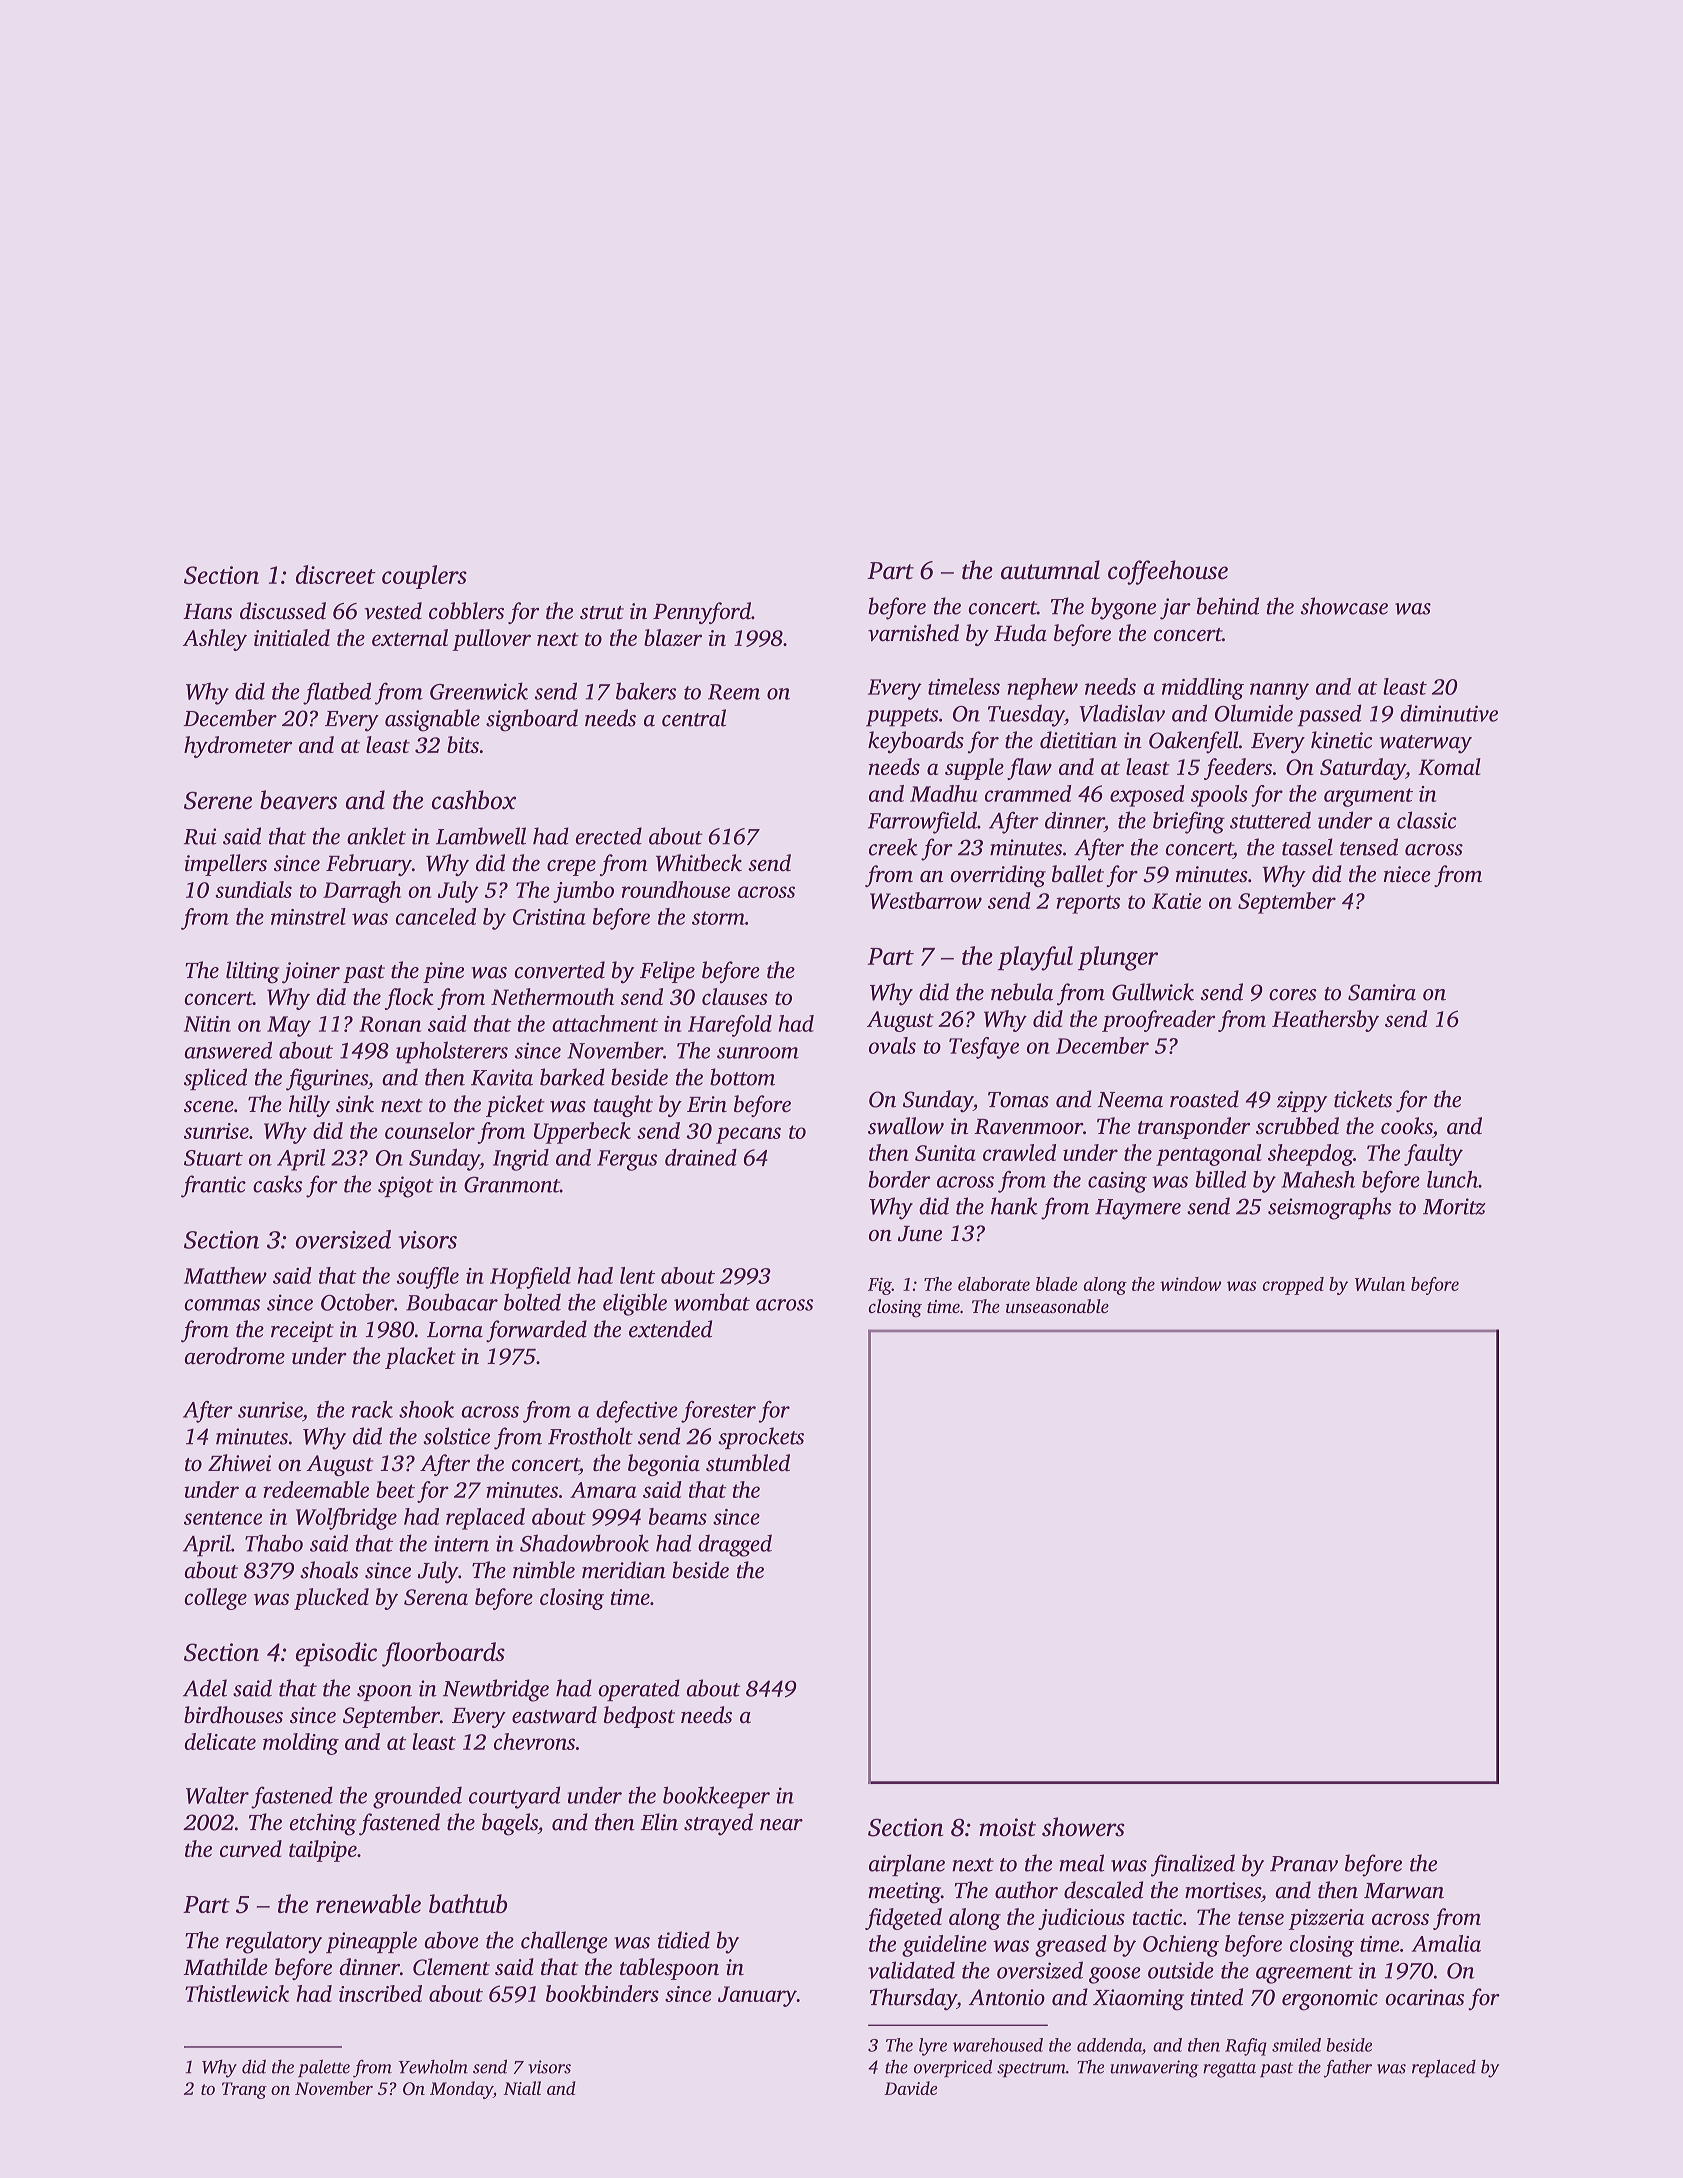  I want to click on briefing, so click(1189, 822).
